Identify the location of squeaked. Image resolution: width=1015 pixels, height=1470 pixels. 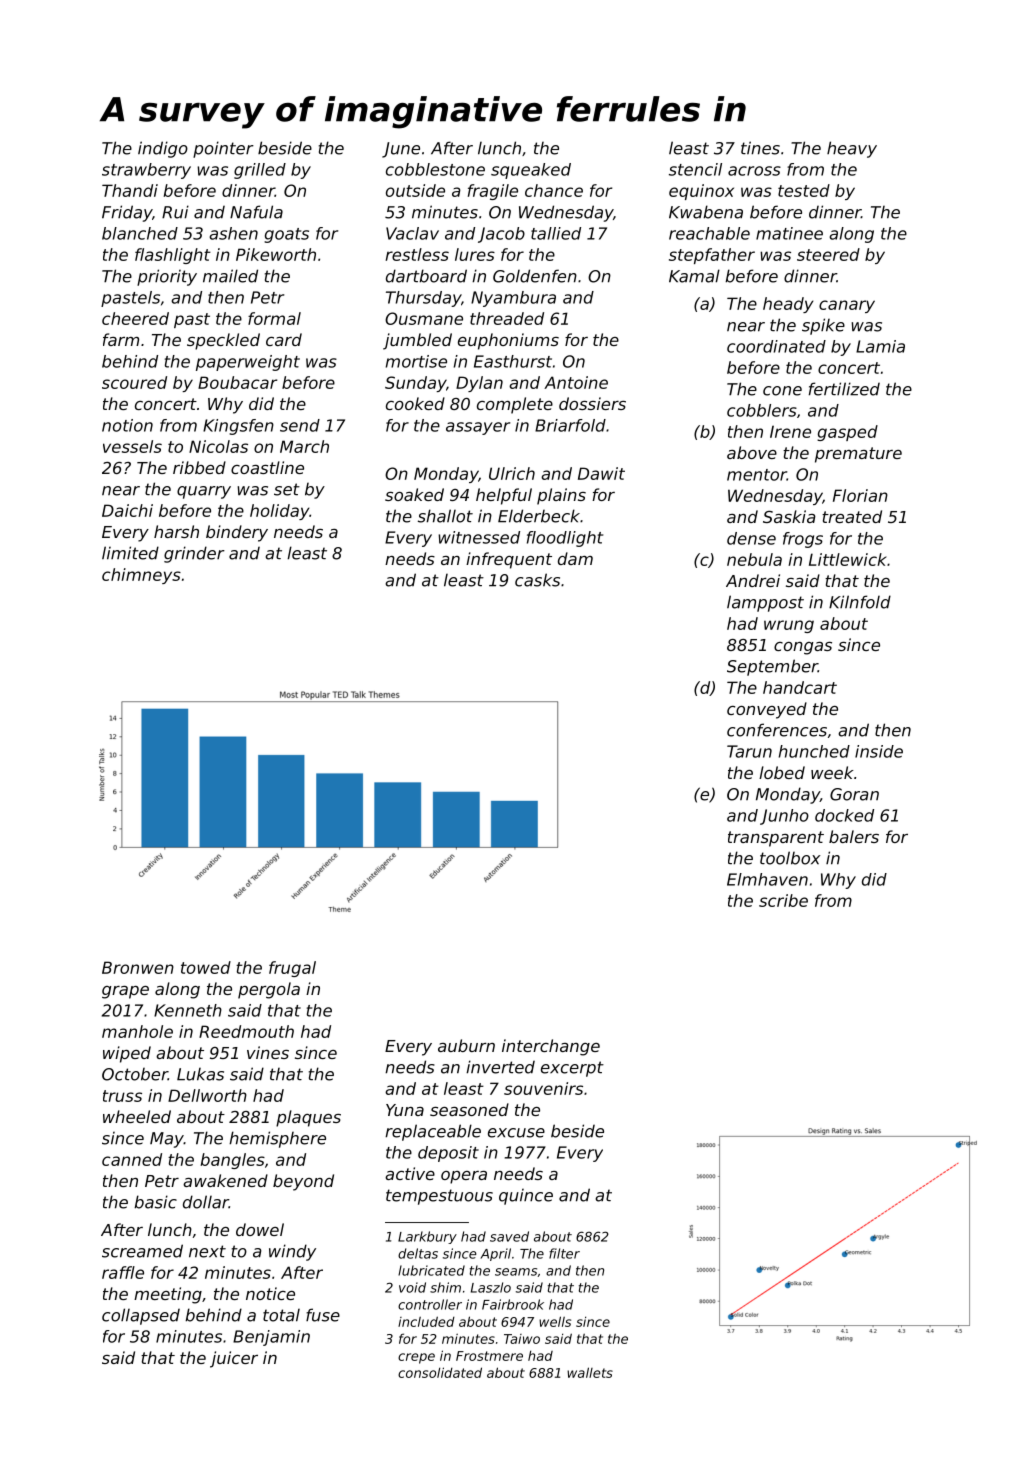
(531, 171).
